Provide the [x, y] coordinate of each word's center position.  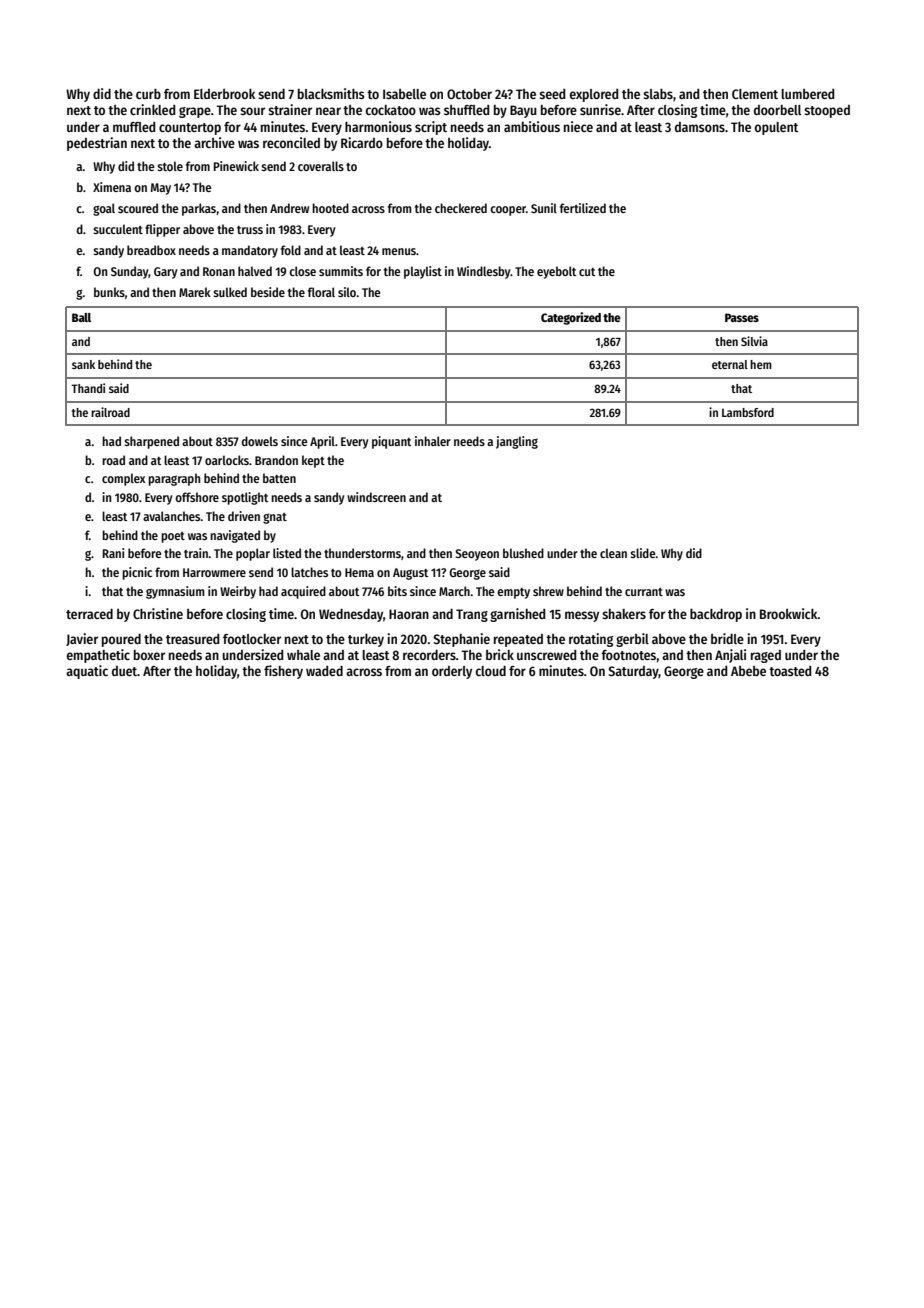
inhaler [433, 441]
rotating [591, 640]
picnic [137, 573]
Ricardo [362, 142]
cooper [508, 211]
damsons [700, 127]
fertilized [583, 208]
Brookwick [789, 613]
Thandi [88, 388]
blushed [523, 553]
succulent [118, 229]
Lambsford [748, 412]
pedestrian [97, 144]
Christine [158, 613]
